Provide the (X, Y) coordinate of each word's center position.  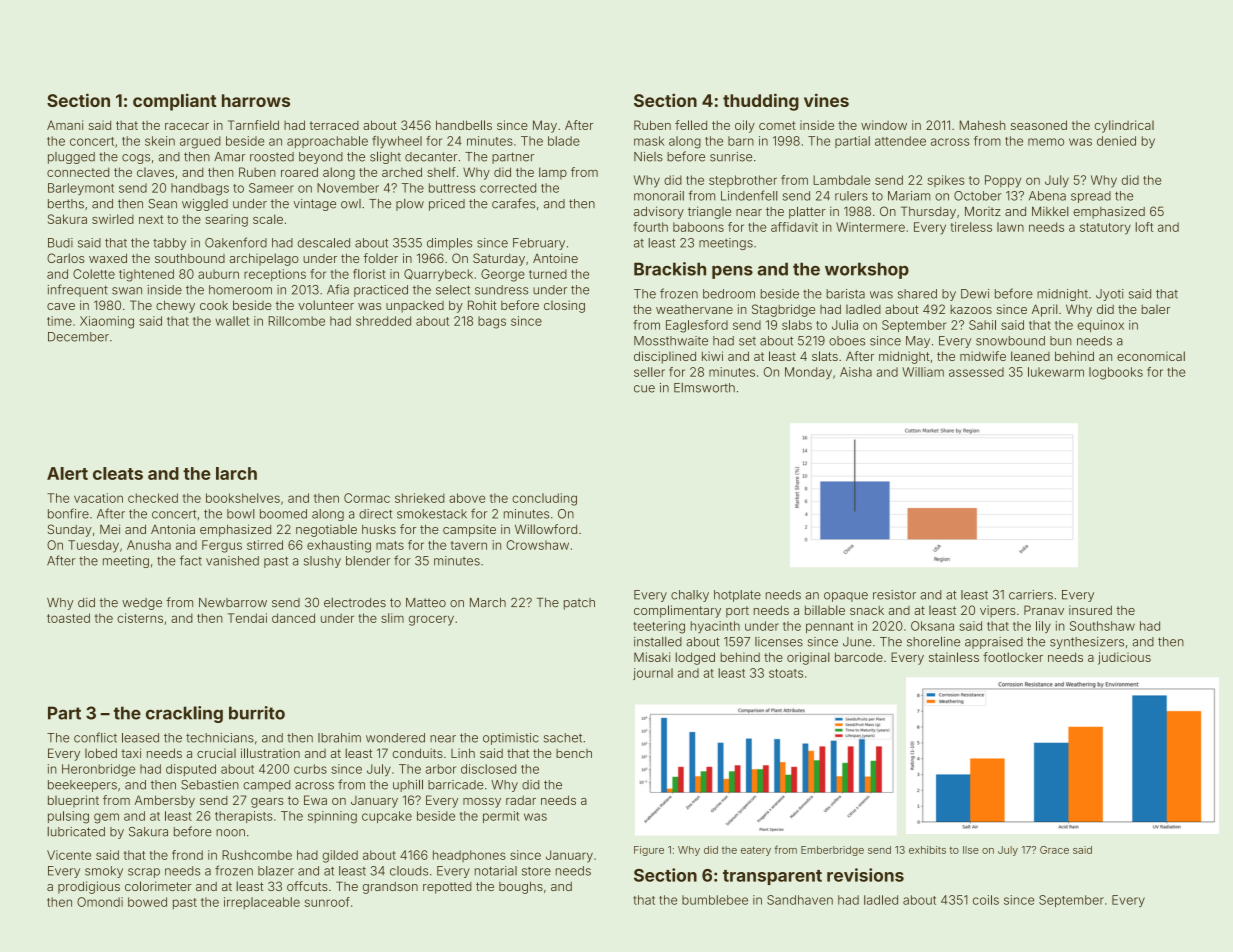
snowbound (1010, 341)
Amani (65, 125)
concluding (544, 499)
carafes (513, 203)
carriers (1031, 595)
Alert (67, 473)
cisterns (140, 618)
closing (564, 306)
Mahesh (982, 125)
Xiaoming (107, 322)
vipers (998, 611)
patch (579, 604)
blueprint (73, 801)
